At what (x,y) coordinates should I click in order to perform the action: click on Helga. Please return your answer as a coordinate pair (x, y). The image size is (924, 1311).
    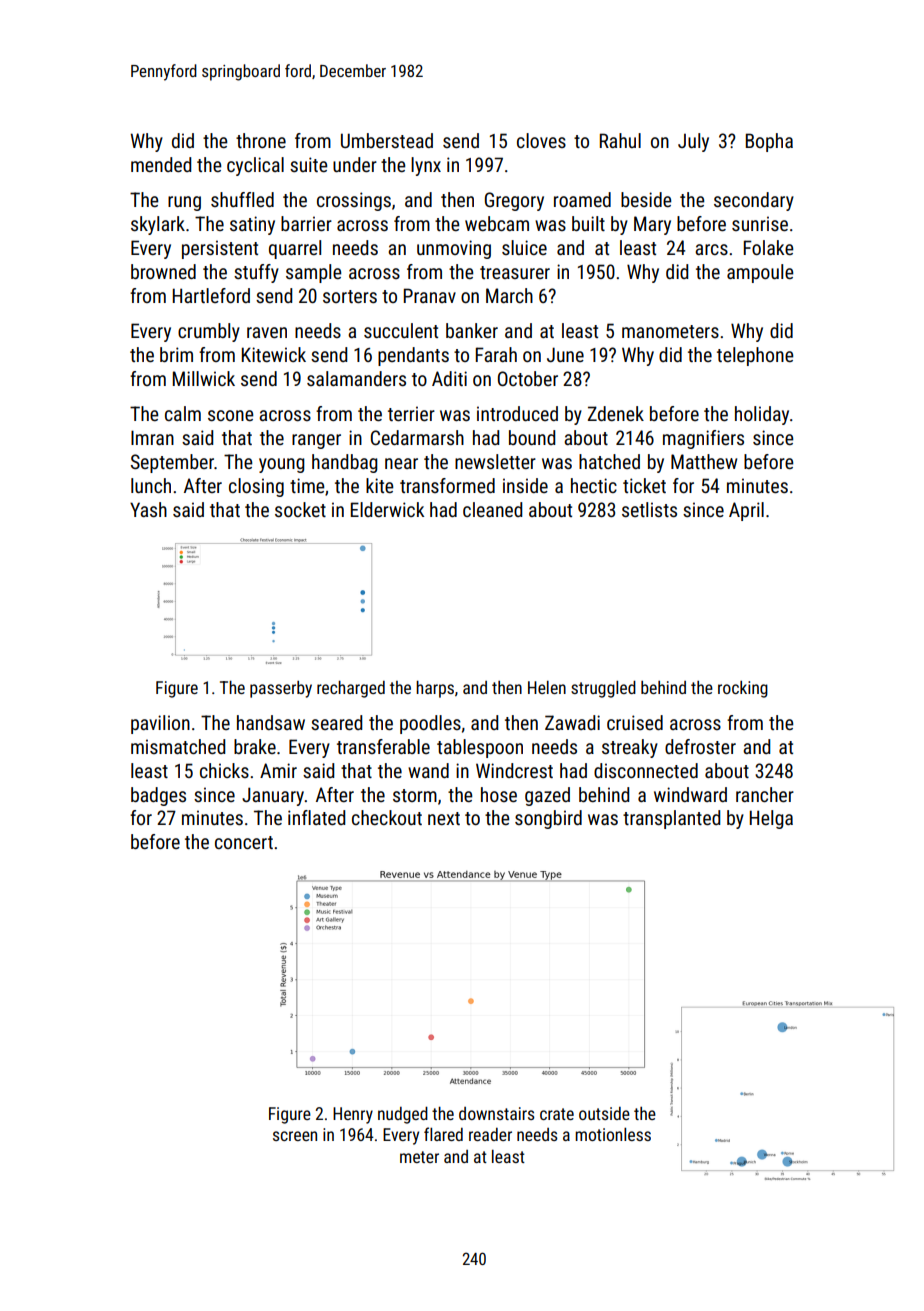
    Looking at the image, I should click on (771, 819).
